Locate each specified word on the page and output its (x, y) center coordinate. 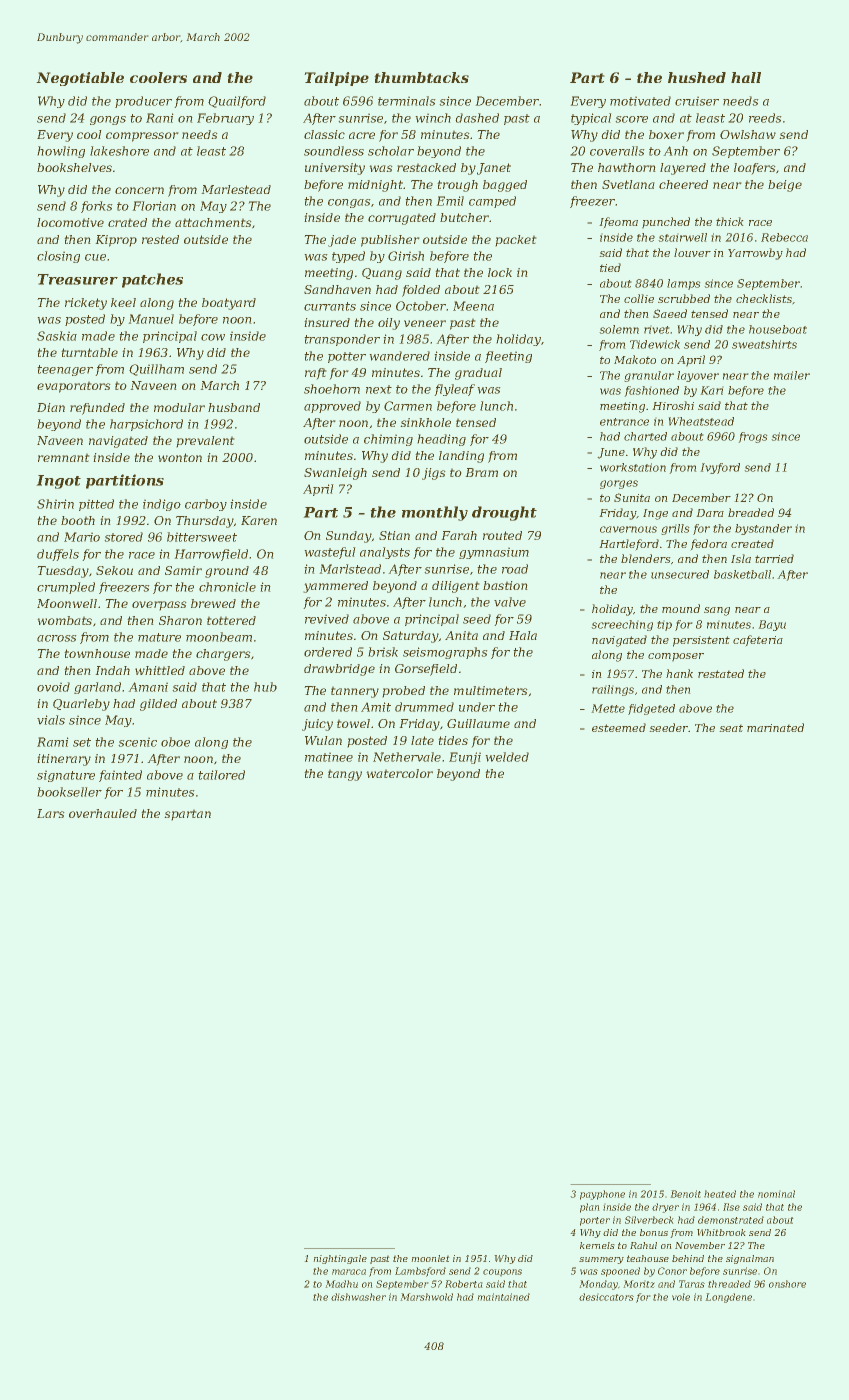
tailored (221, 775)
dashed (477, 118)
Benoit (685, 1194)
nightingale (340, 1259)
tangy (345, 775)
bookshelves (74, 167)
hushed (697, 77)
